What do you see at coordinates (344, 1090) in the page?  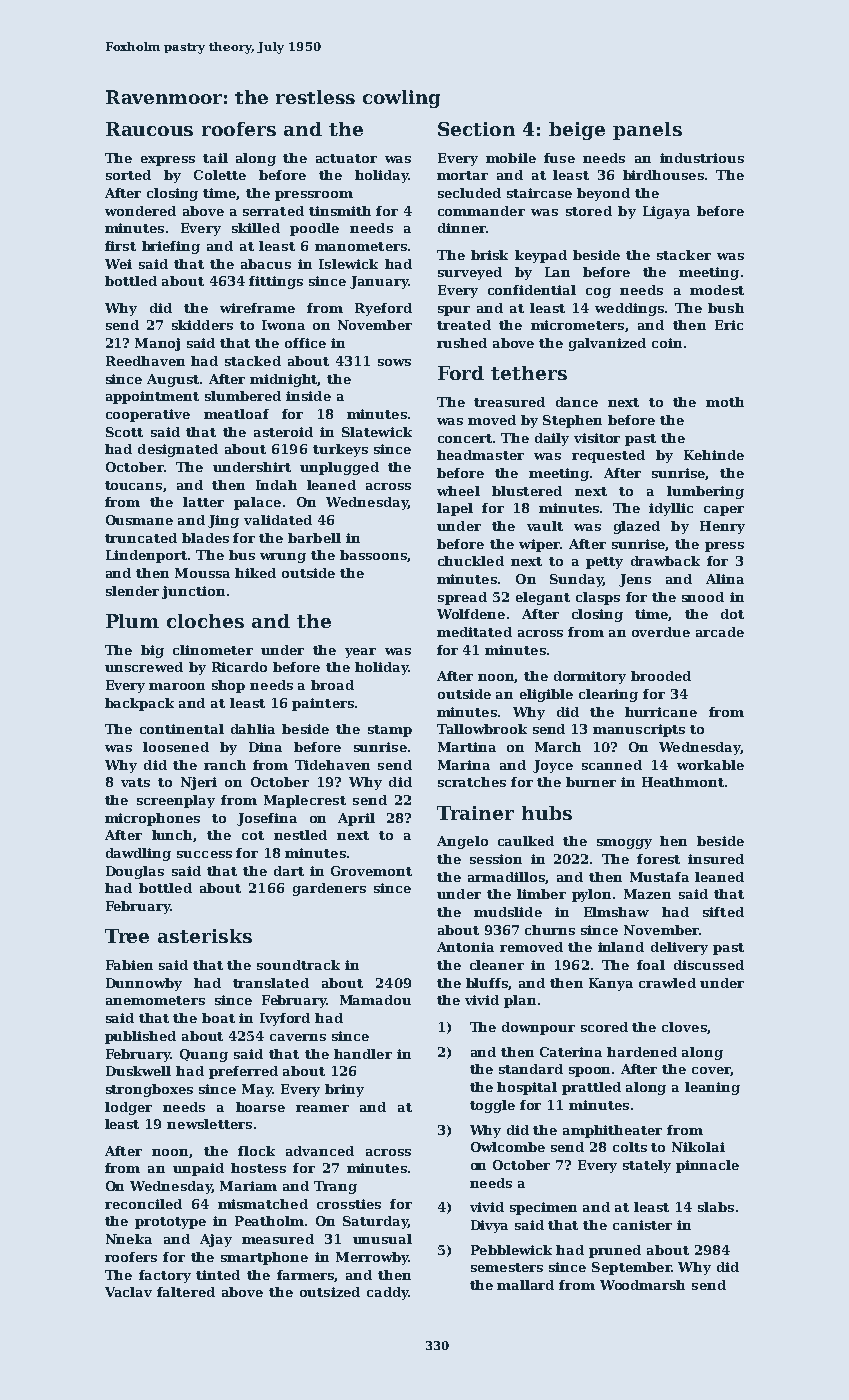 I see `briny` at bounding box center [344, 1090].
